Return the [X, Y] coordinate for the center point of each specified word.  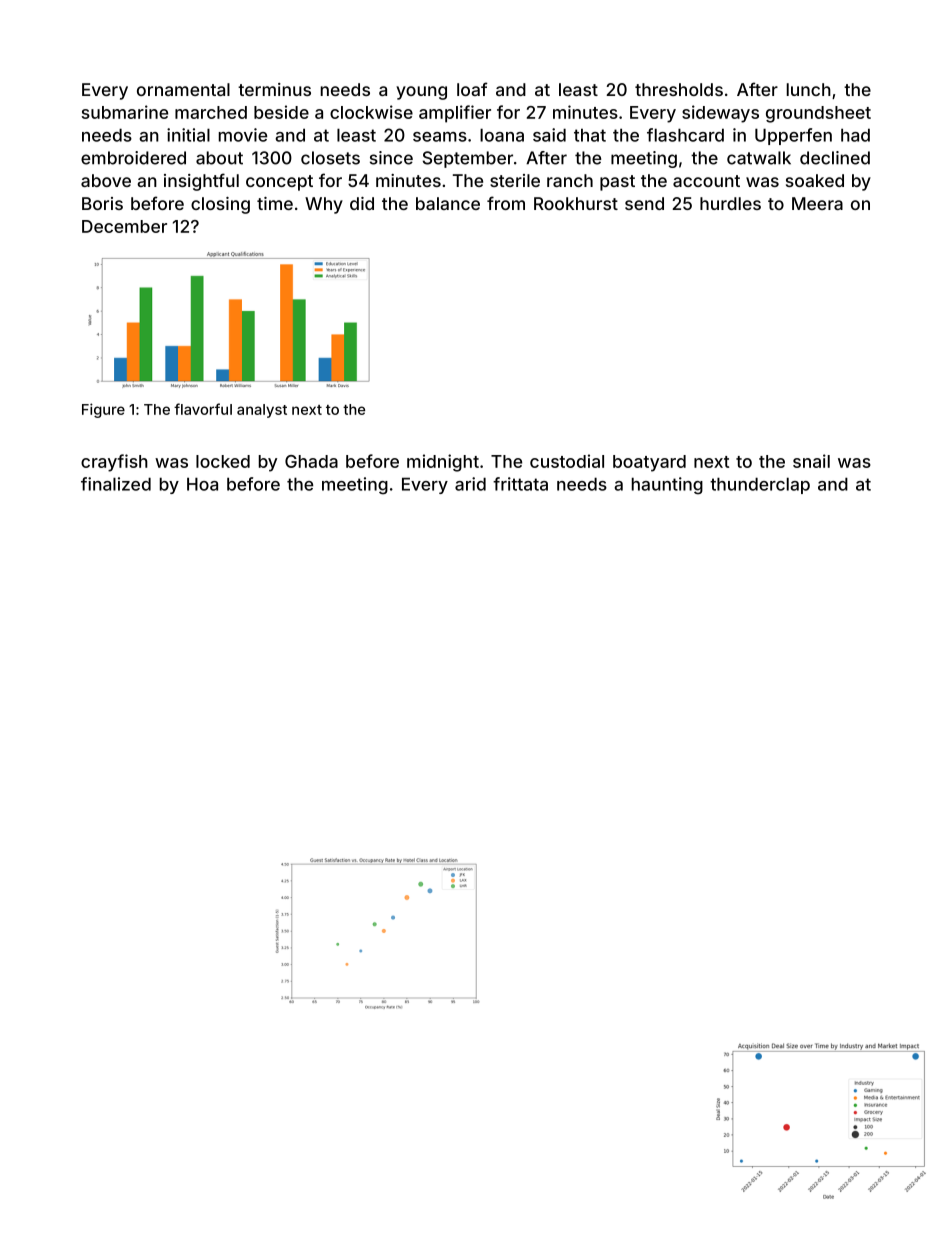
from [506, 203]
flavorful [203, 409]
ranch [570, 180]
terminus [274, 89]
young [421, 93]
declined [835, 158]
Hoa [202, 484]
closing [220, 205]
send [644, 203]
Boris [102, 203]
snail [811, 461]
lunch [809, 89]
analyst [262, 411]
